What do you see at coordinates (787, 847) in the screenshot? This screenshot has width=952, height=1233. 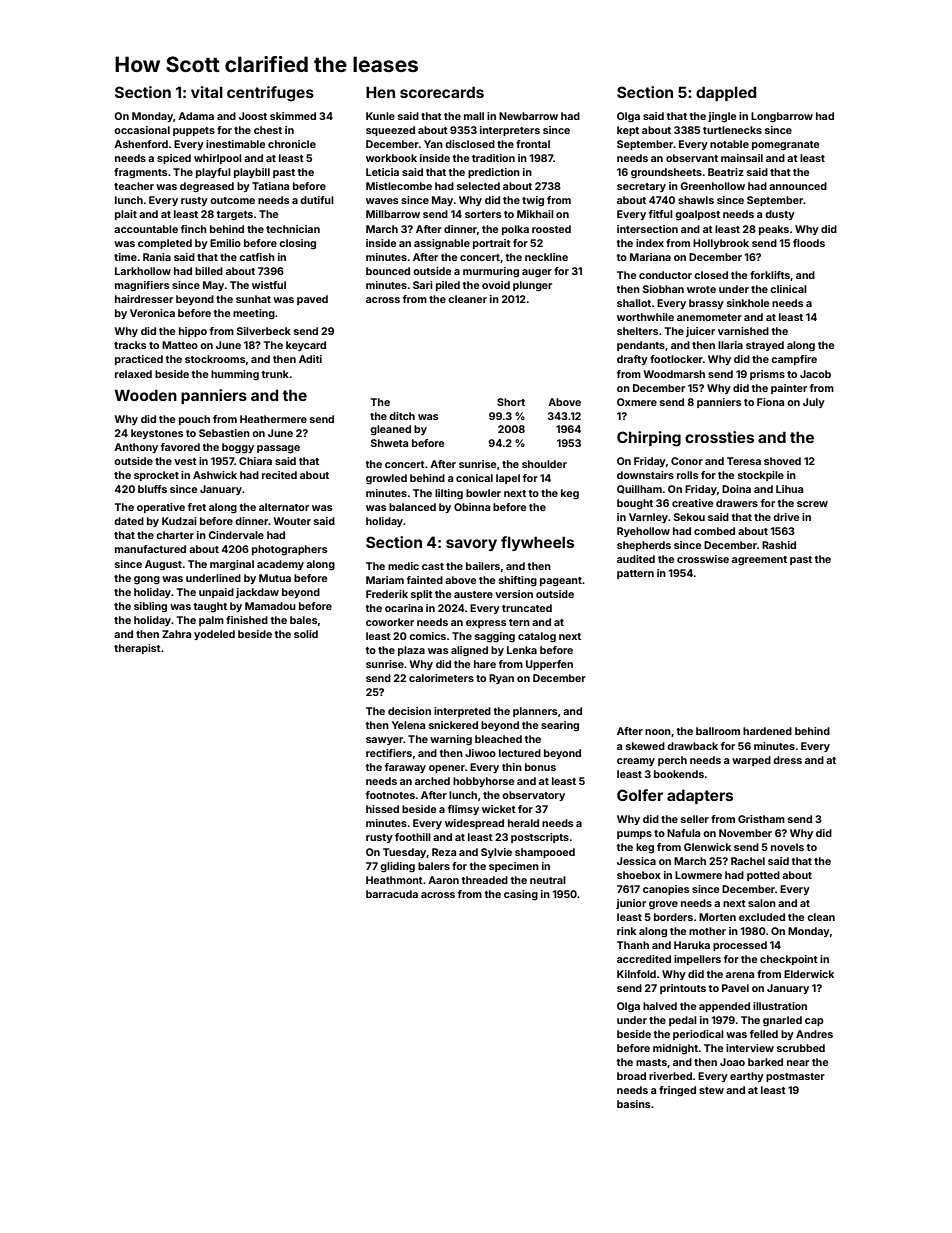 I see `novels` at bounding box center [787, 847].
